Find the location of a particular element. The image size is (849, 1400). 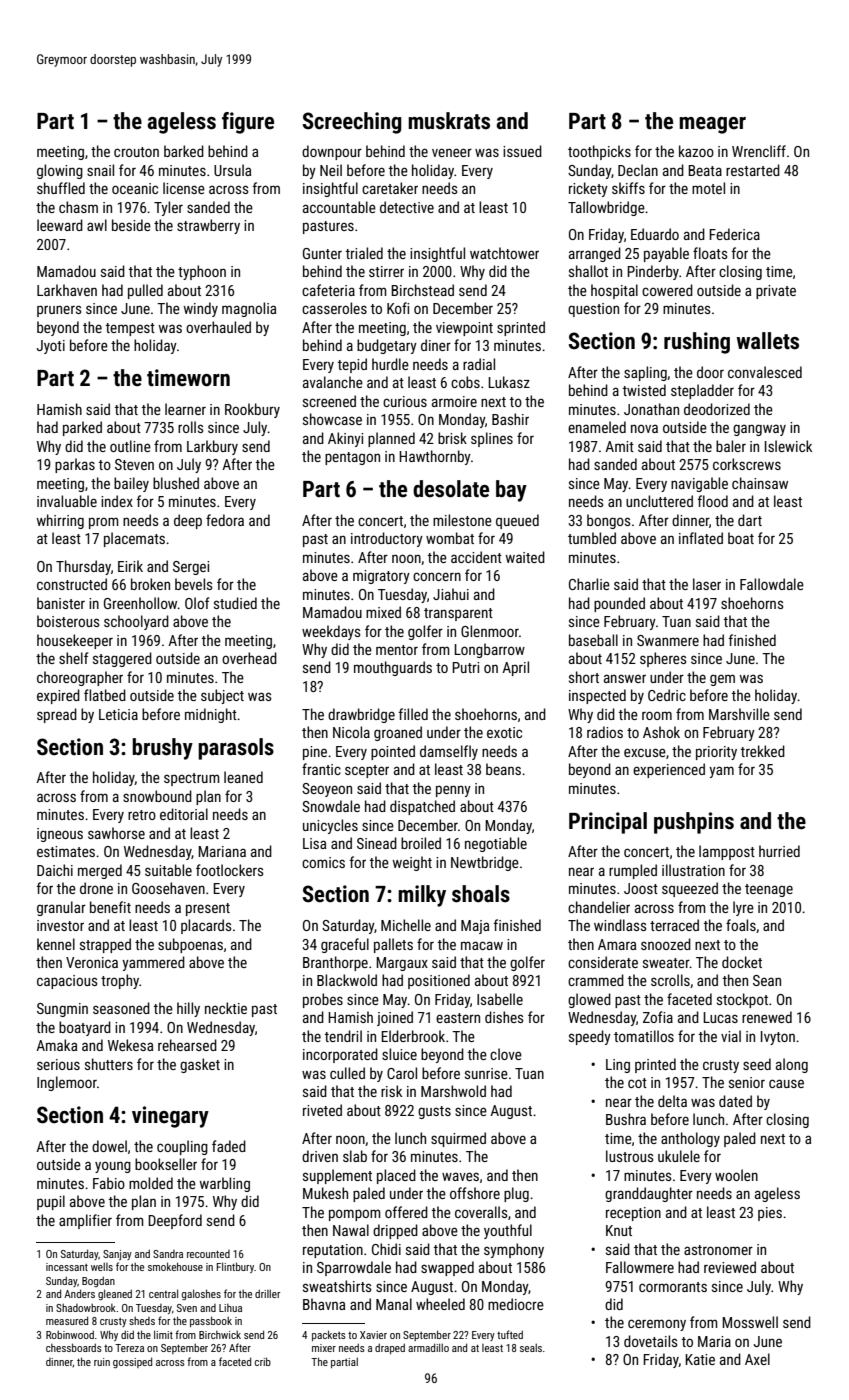

yammered is located at coordinates (153, 963).
